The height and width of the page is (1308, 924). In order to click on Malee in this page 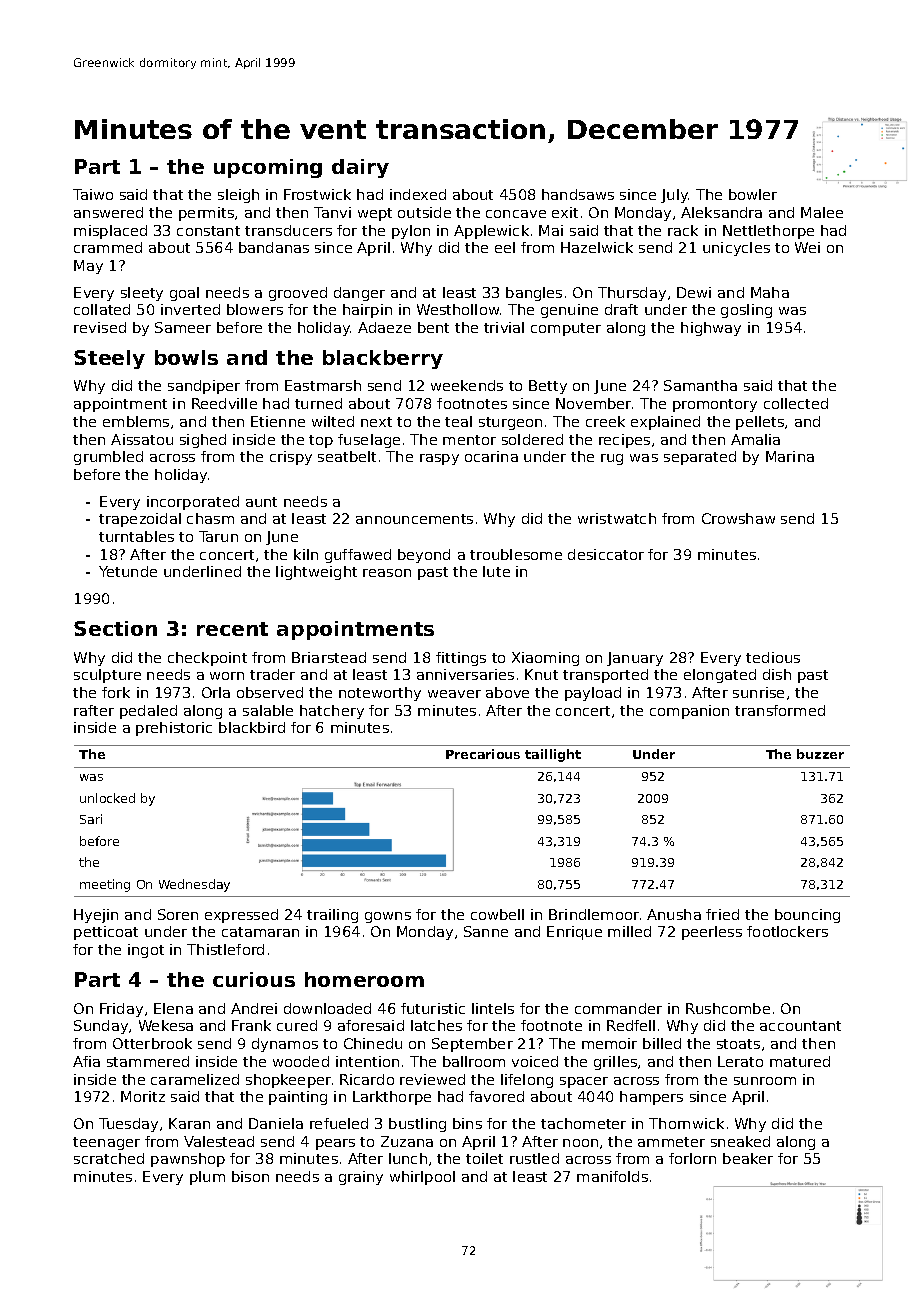, I will do `click(822, 212)`.
